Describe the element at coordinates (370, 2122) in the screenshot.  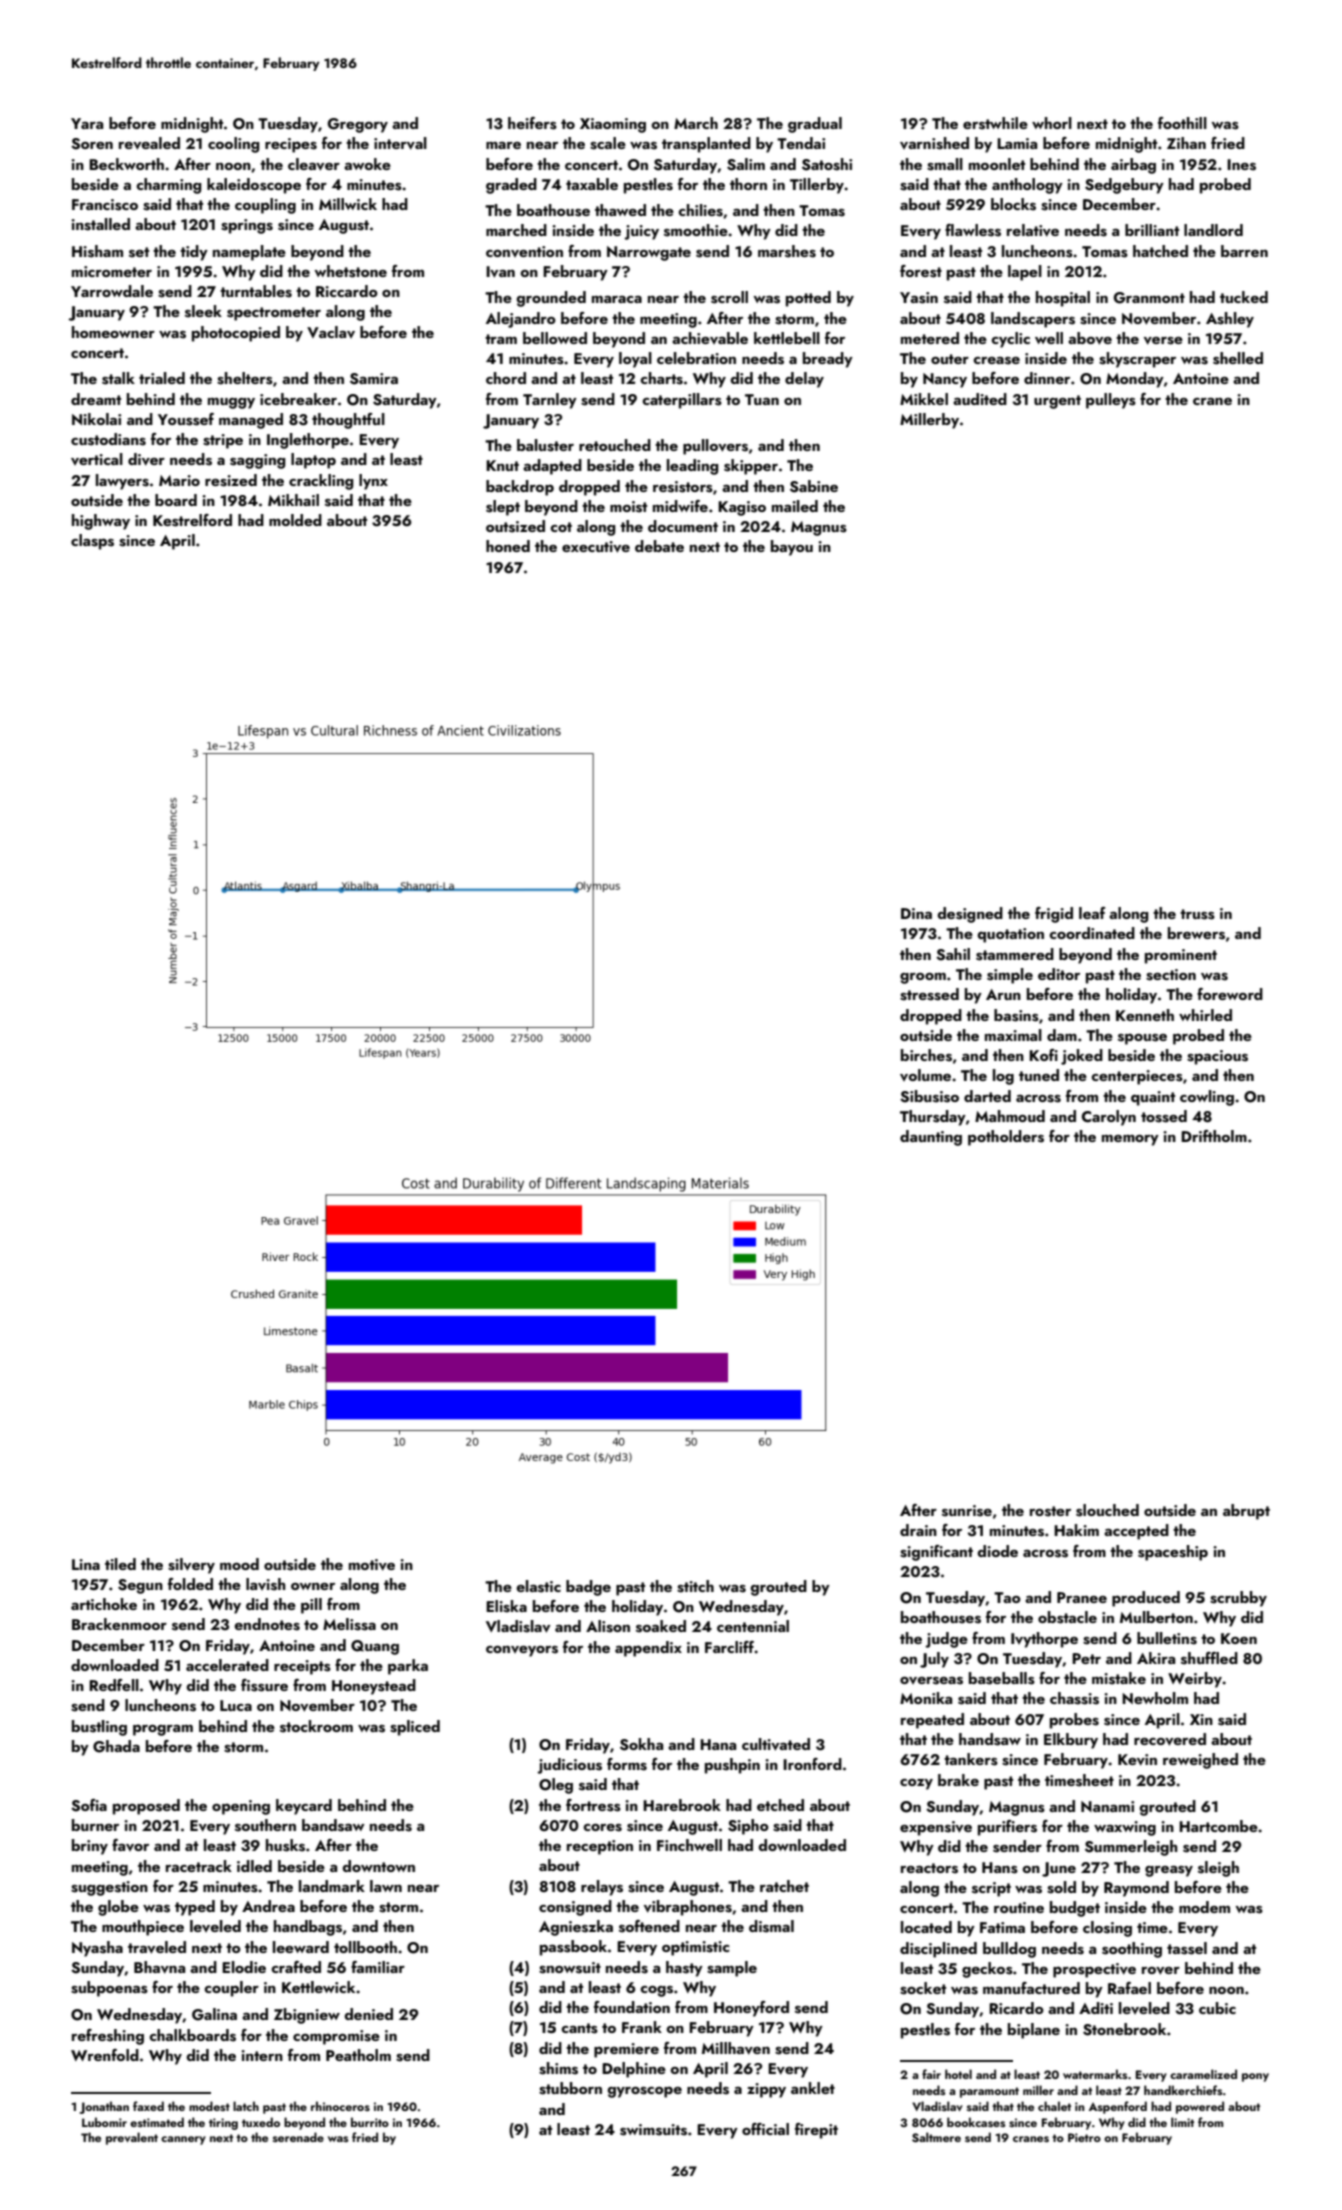
I see `burrito` at that location.
